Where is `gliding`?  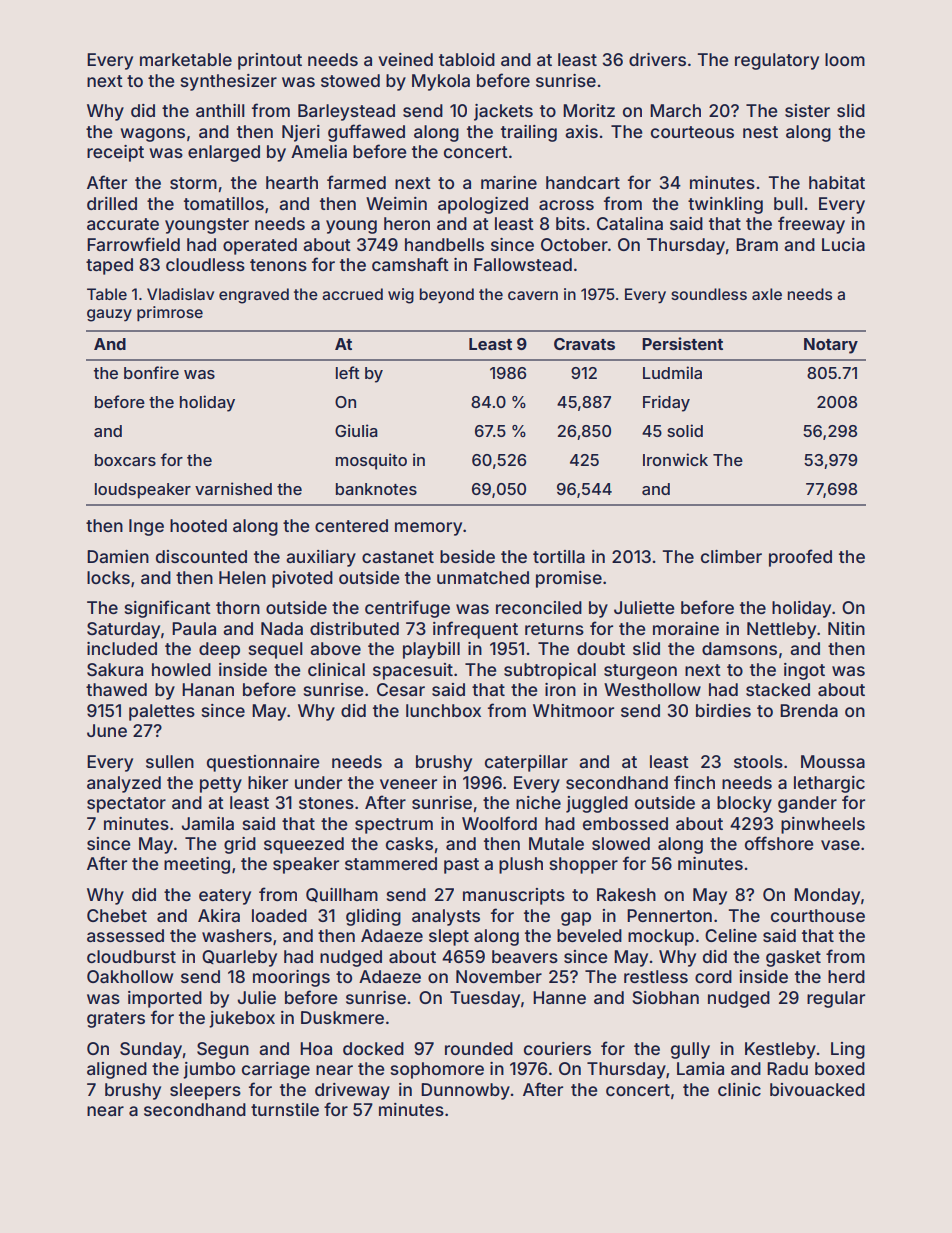 gliding is located at coordinates (373, 917).
